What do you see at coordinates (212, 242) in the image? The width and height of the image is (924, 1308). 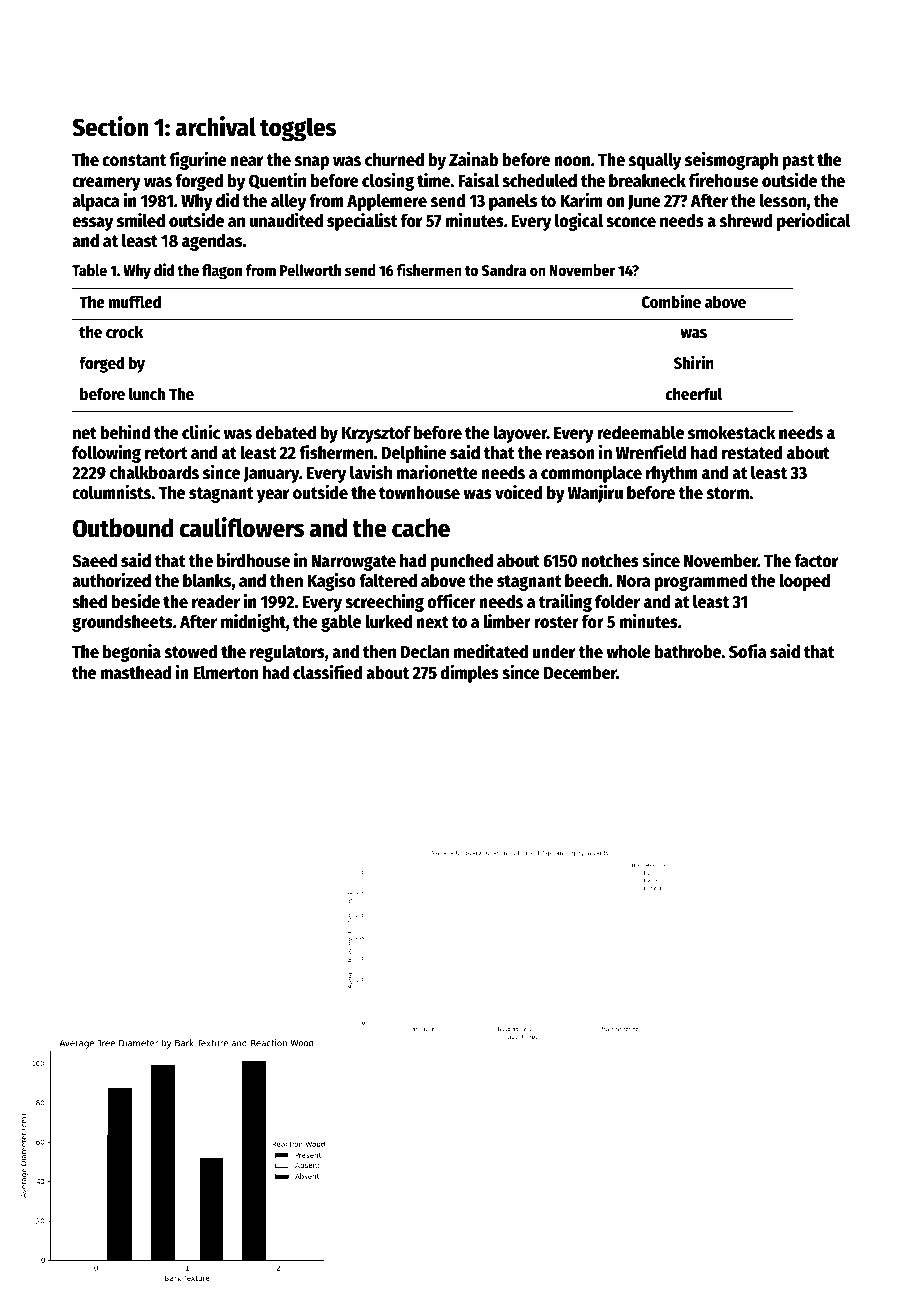 I see `agendas` at bounding box center [212, 242].
